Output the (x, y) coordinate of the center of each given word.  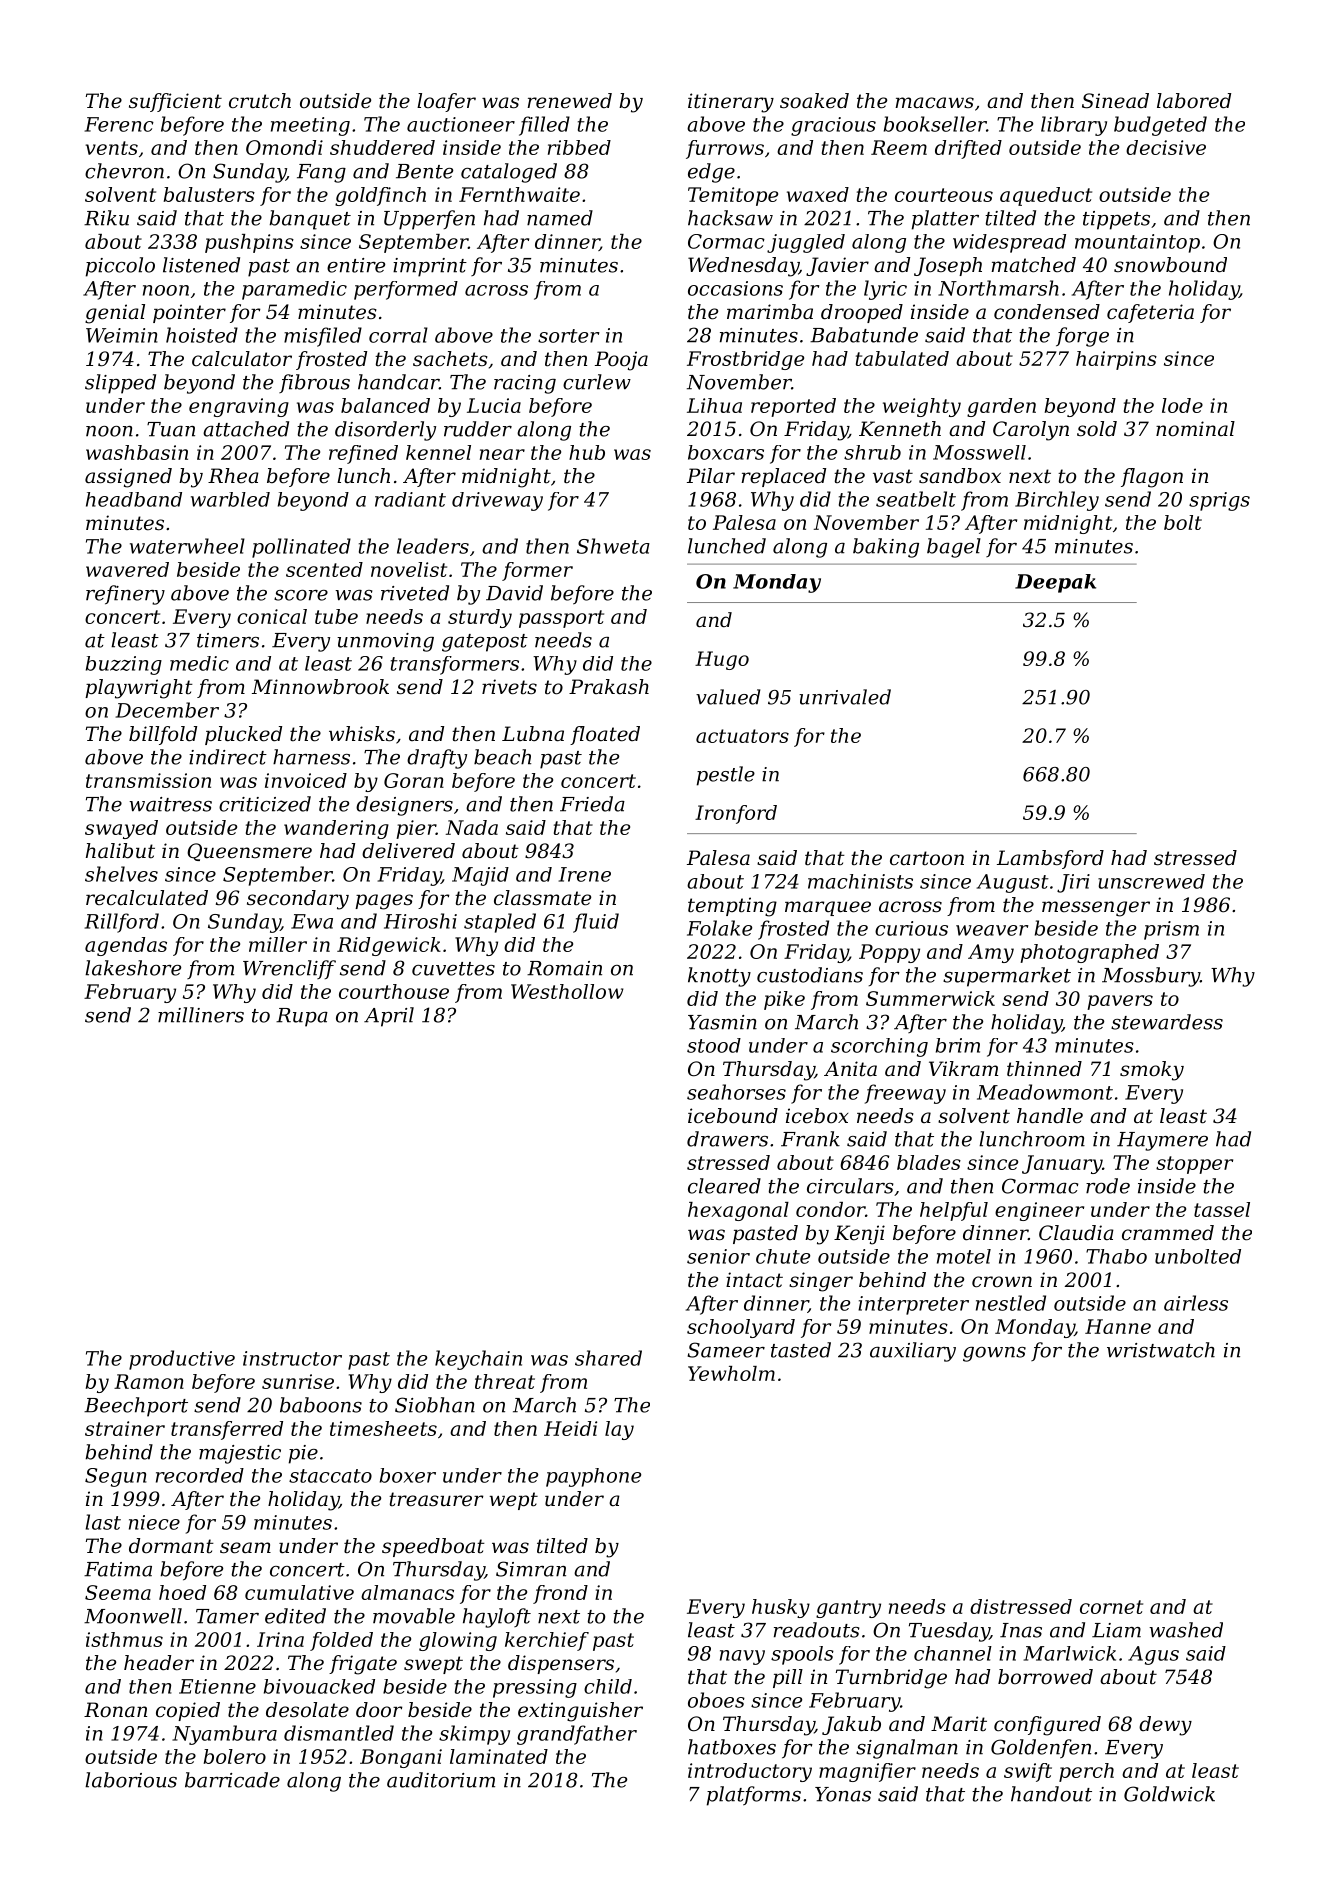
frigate (363, 1665)
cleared (724, 1186)
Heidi (570, 1428)
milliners (201, 1015)
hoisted (202, 335)
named (560, 218)
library (1074, 126)
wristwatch (1161, 1350)
